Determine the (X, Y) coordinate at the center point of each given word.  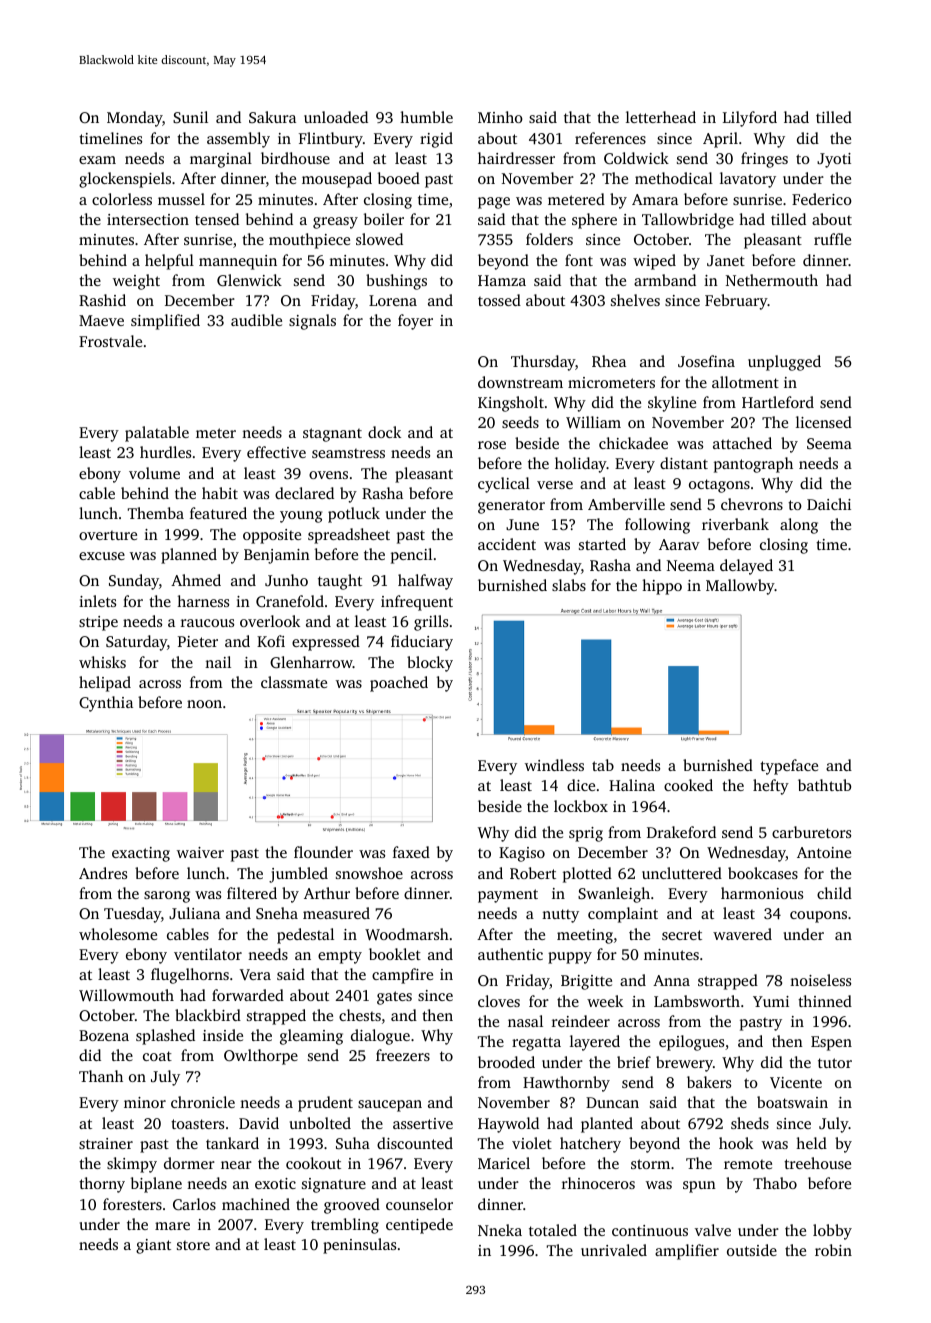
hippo (662, 587)
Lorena (393, 300)
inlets (97, 601)
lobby (832, 1232)
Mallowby (740, 587)
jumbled (298, 875)
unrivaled (614, 1250)
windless (554, 765)
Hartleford (778, 402)
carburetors (811, 832)
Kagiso (522, 854)
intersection (148, 219)
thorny (102, 1185)
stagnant (332, 435)
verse (555, 485)
